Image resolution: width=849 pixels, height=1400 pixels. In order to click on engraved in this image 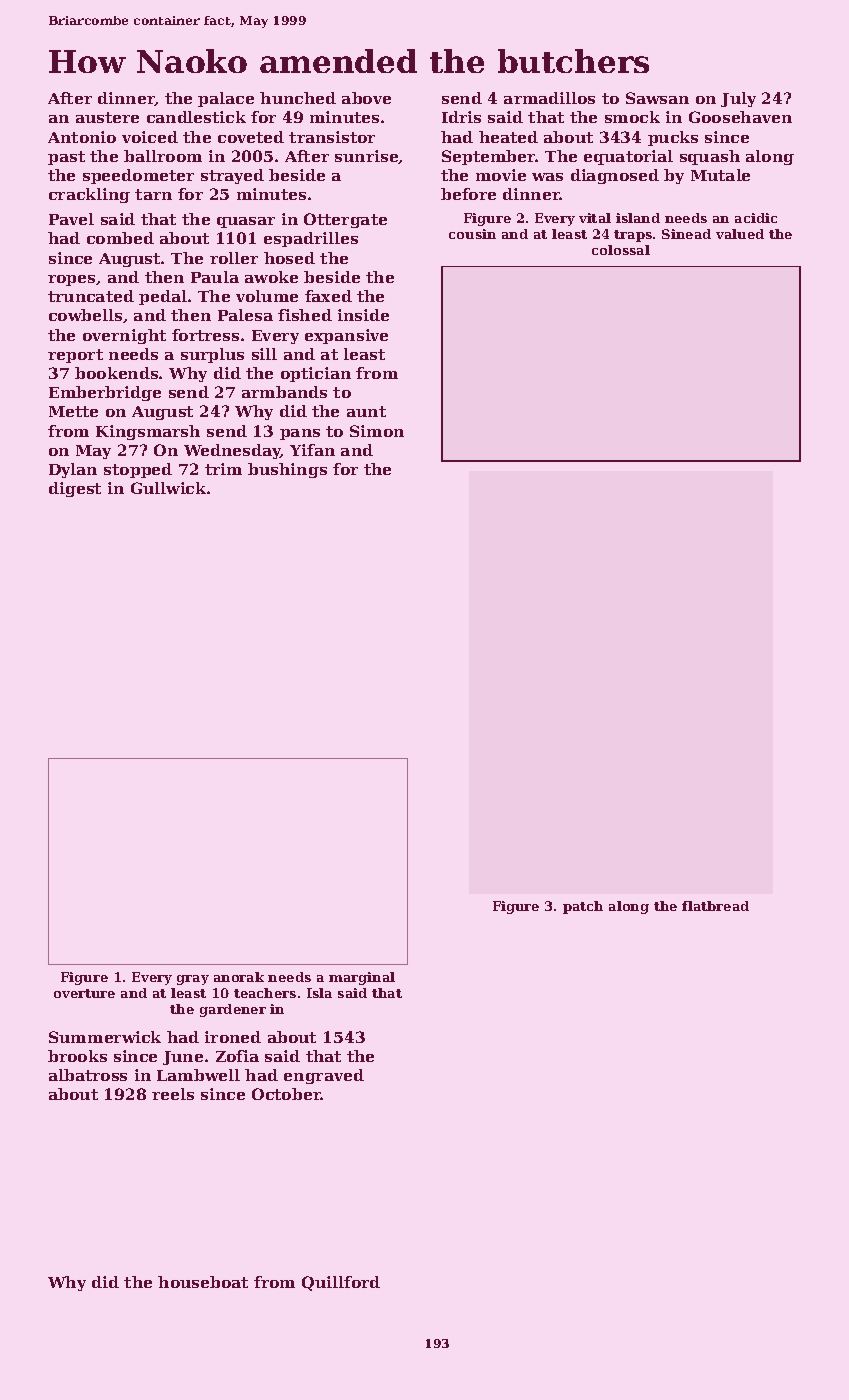, I will do `click(324, 1076)`.
